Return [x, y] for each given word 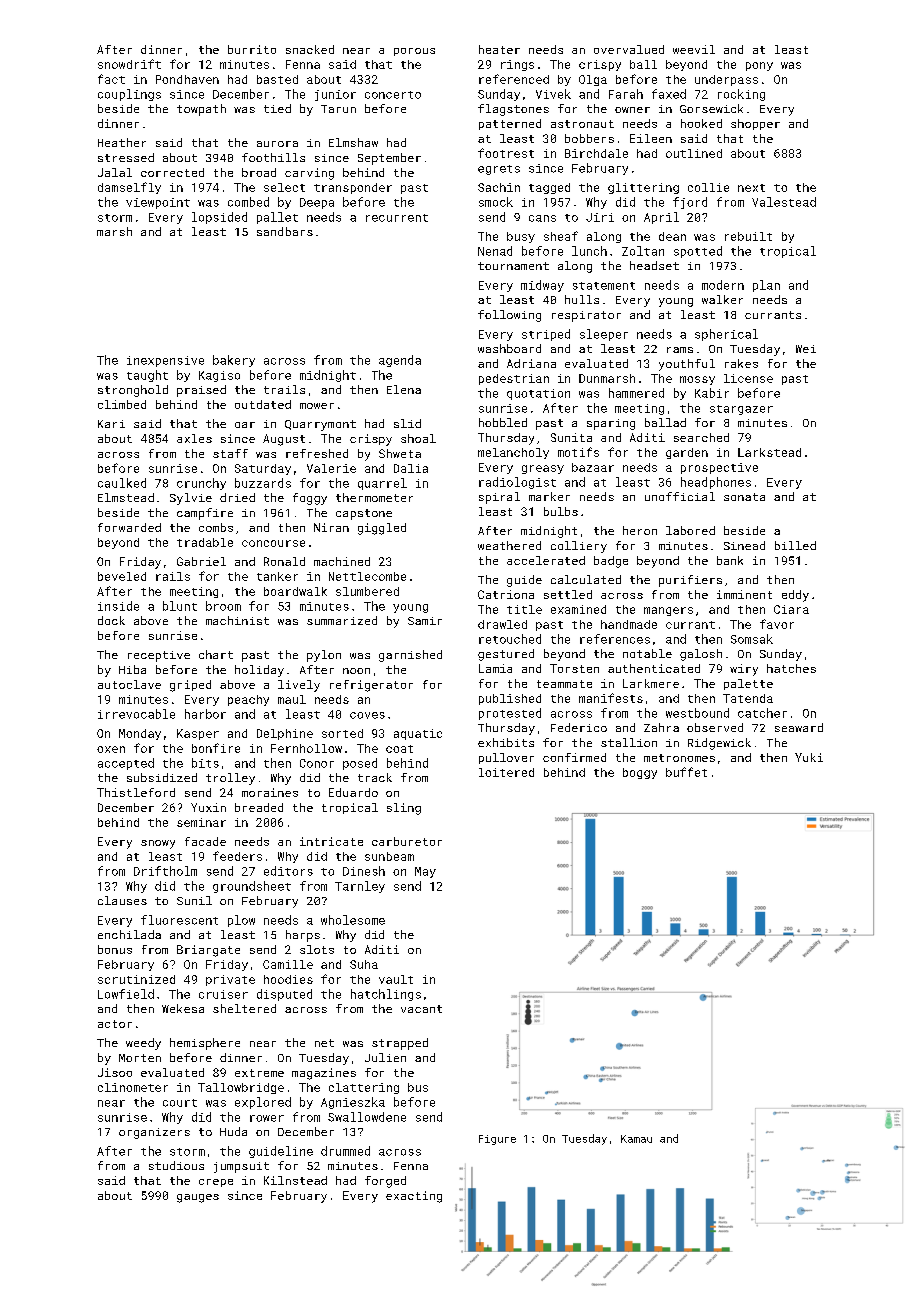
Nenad [495, 251]
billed [795, 545]
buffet [686, 772]
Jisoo [115, 1072]
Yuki [809, 757]
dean [672, 236]
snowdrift [129, 64]
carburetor [407, 841]
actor [115, 1024]
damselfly [129, 188]
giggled [382, 529]
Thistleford [136, 792]
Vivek [553, 94]
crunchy [201, 484]
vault [396, 979]
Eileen [651, 138]
